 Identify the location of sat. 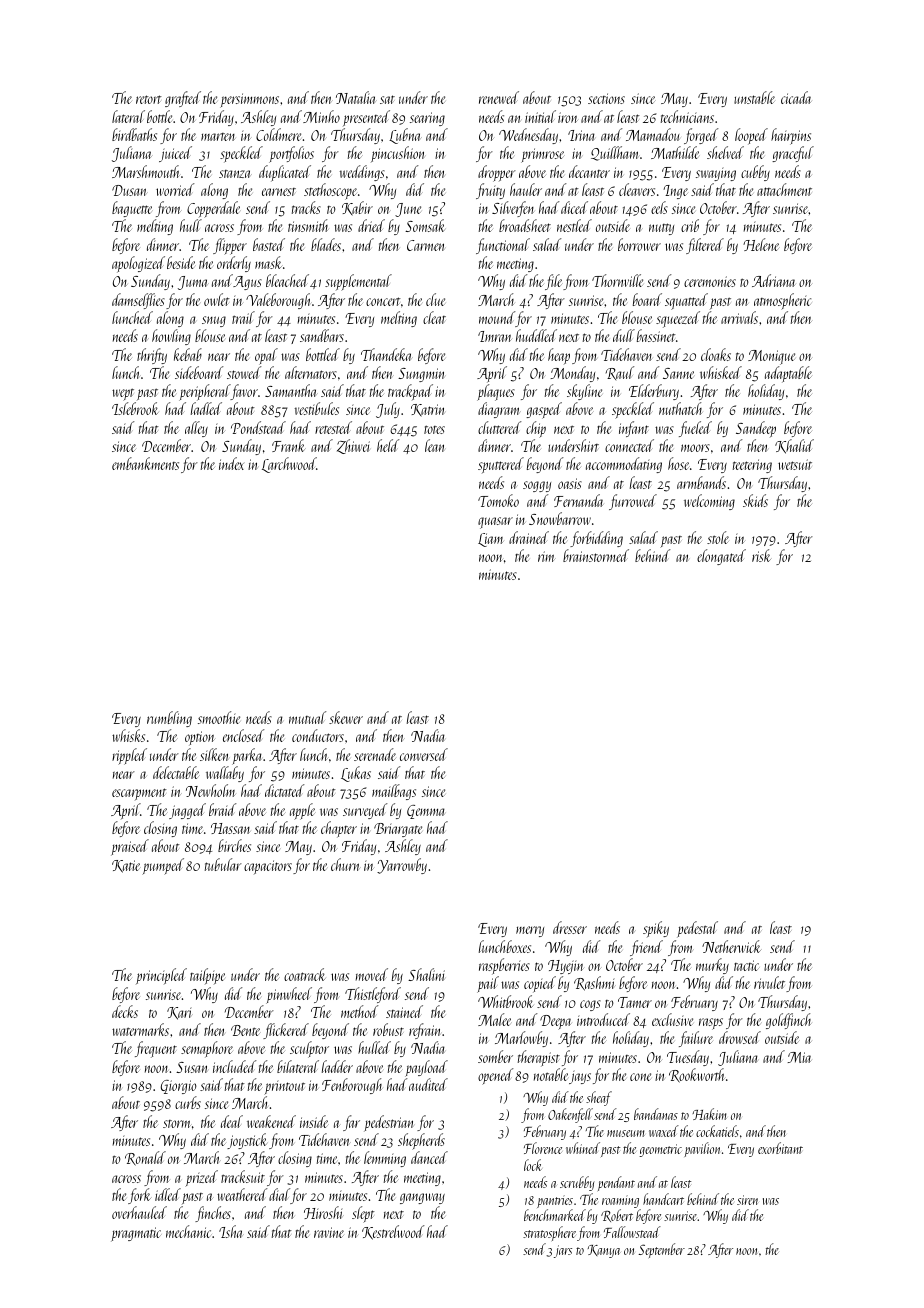
(387, 99).
